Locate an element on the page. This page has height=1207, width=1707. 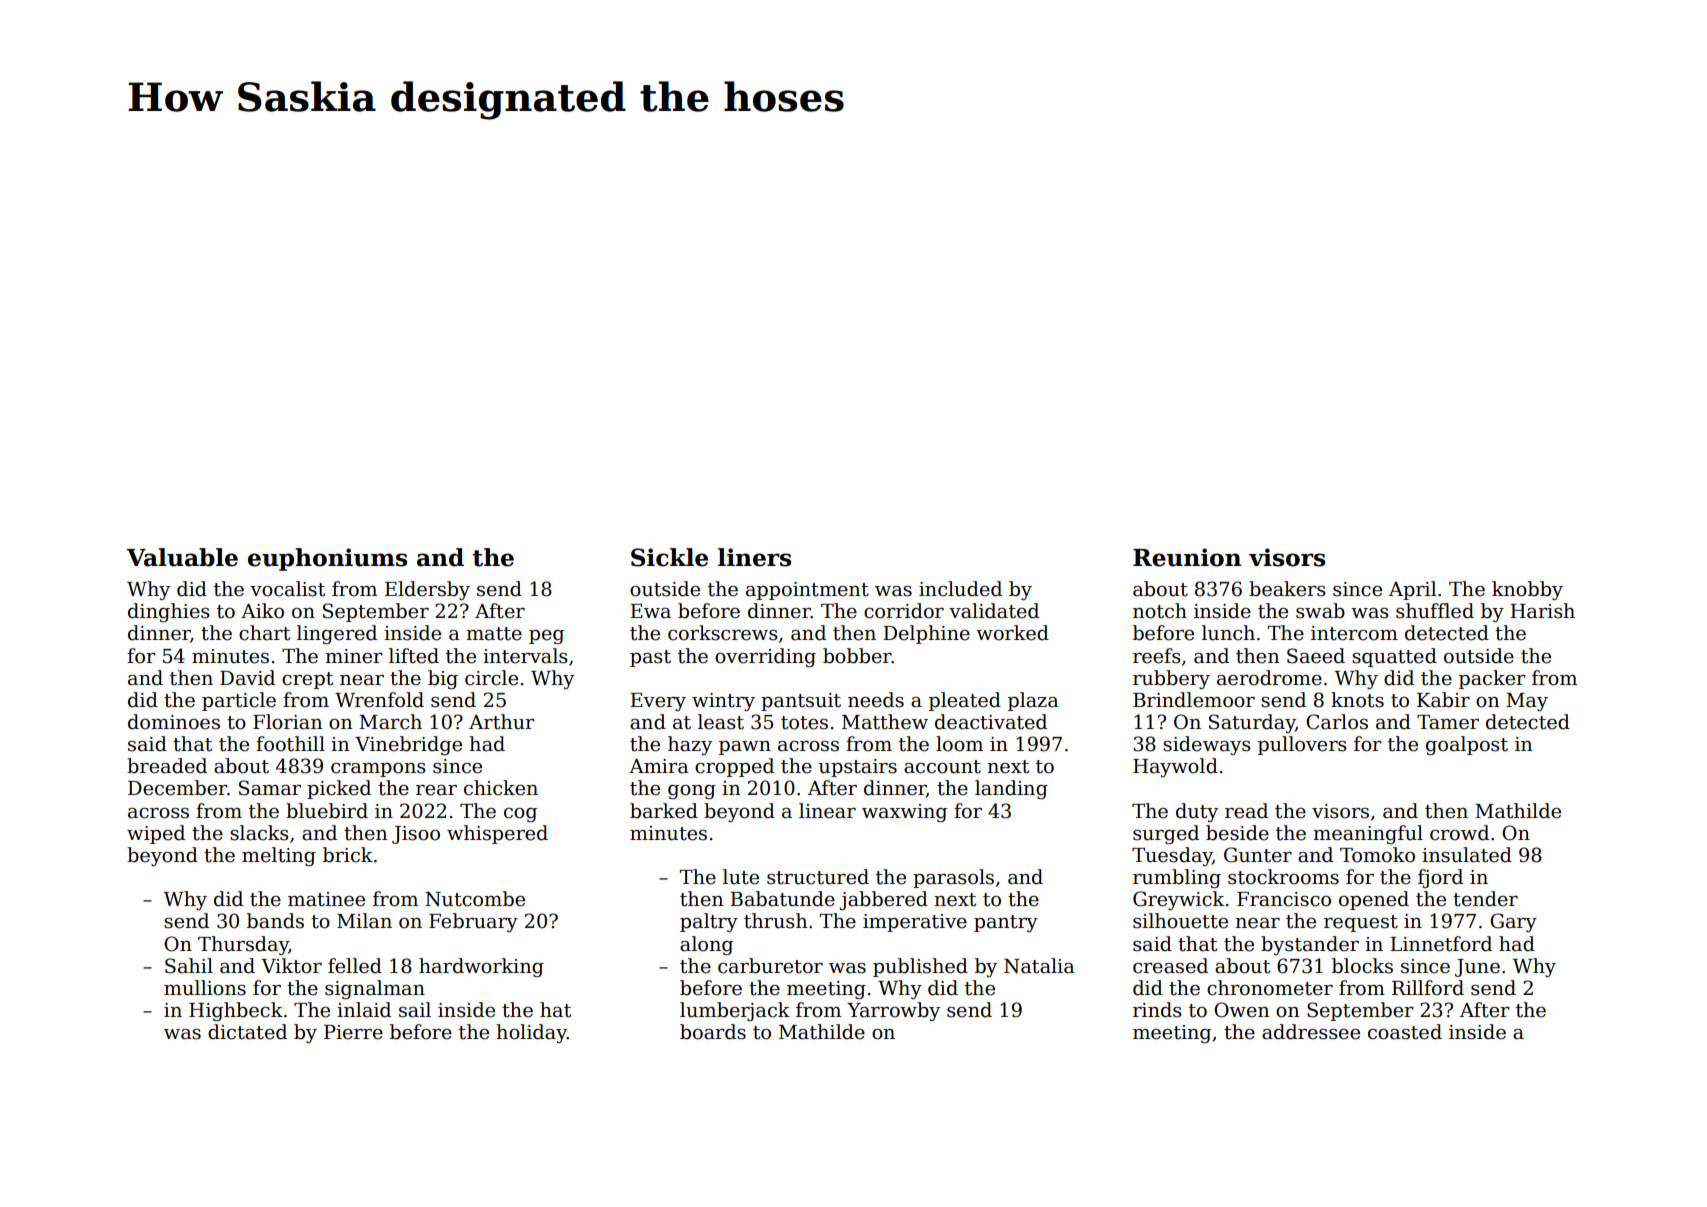
Reunion is located at coordinates (1187, 557).
